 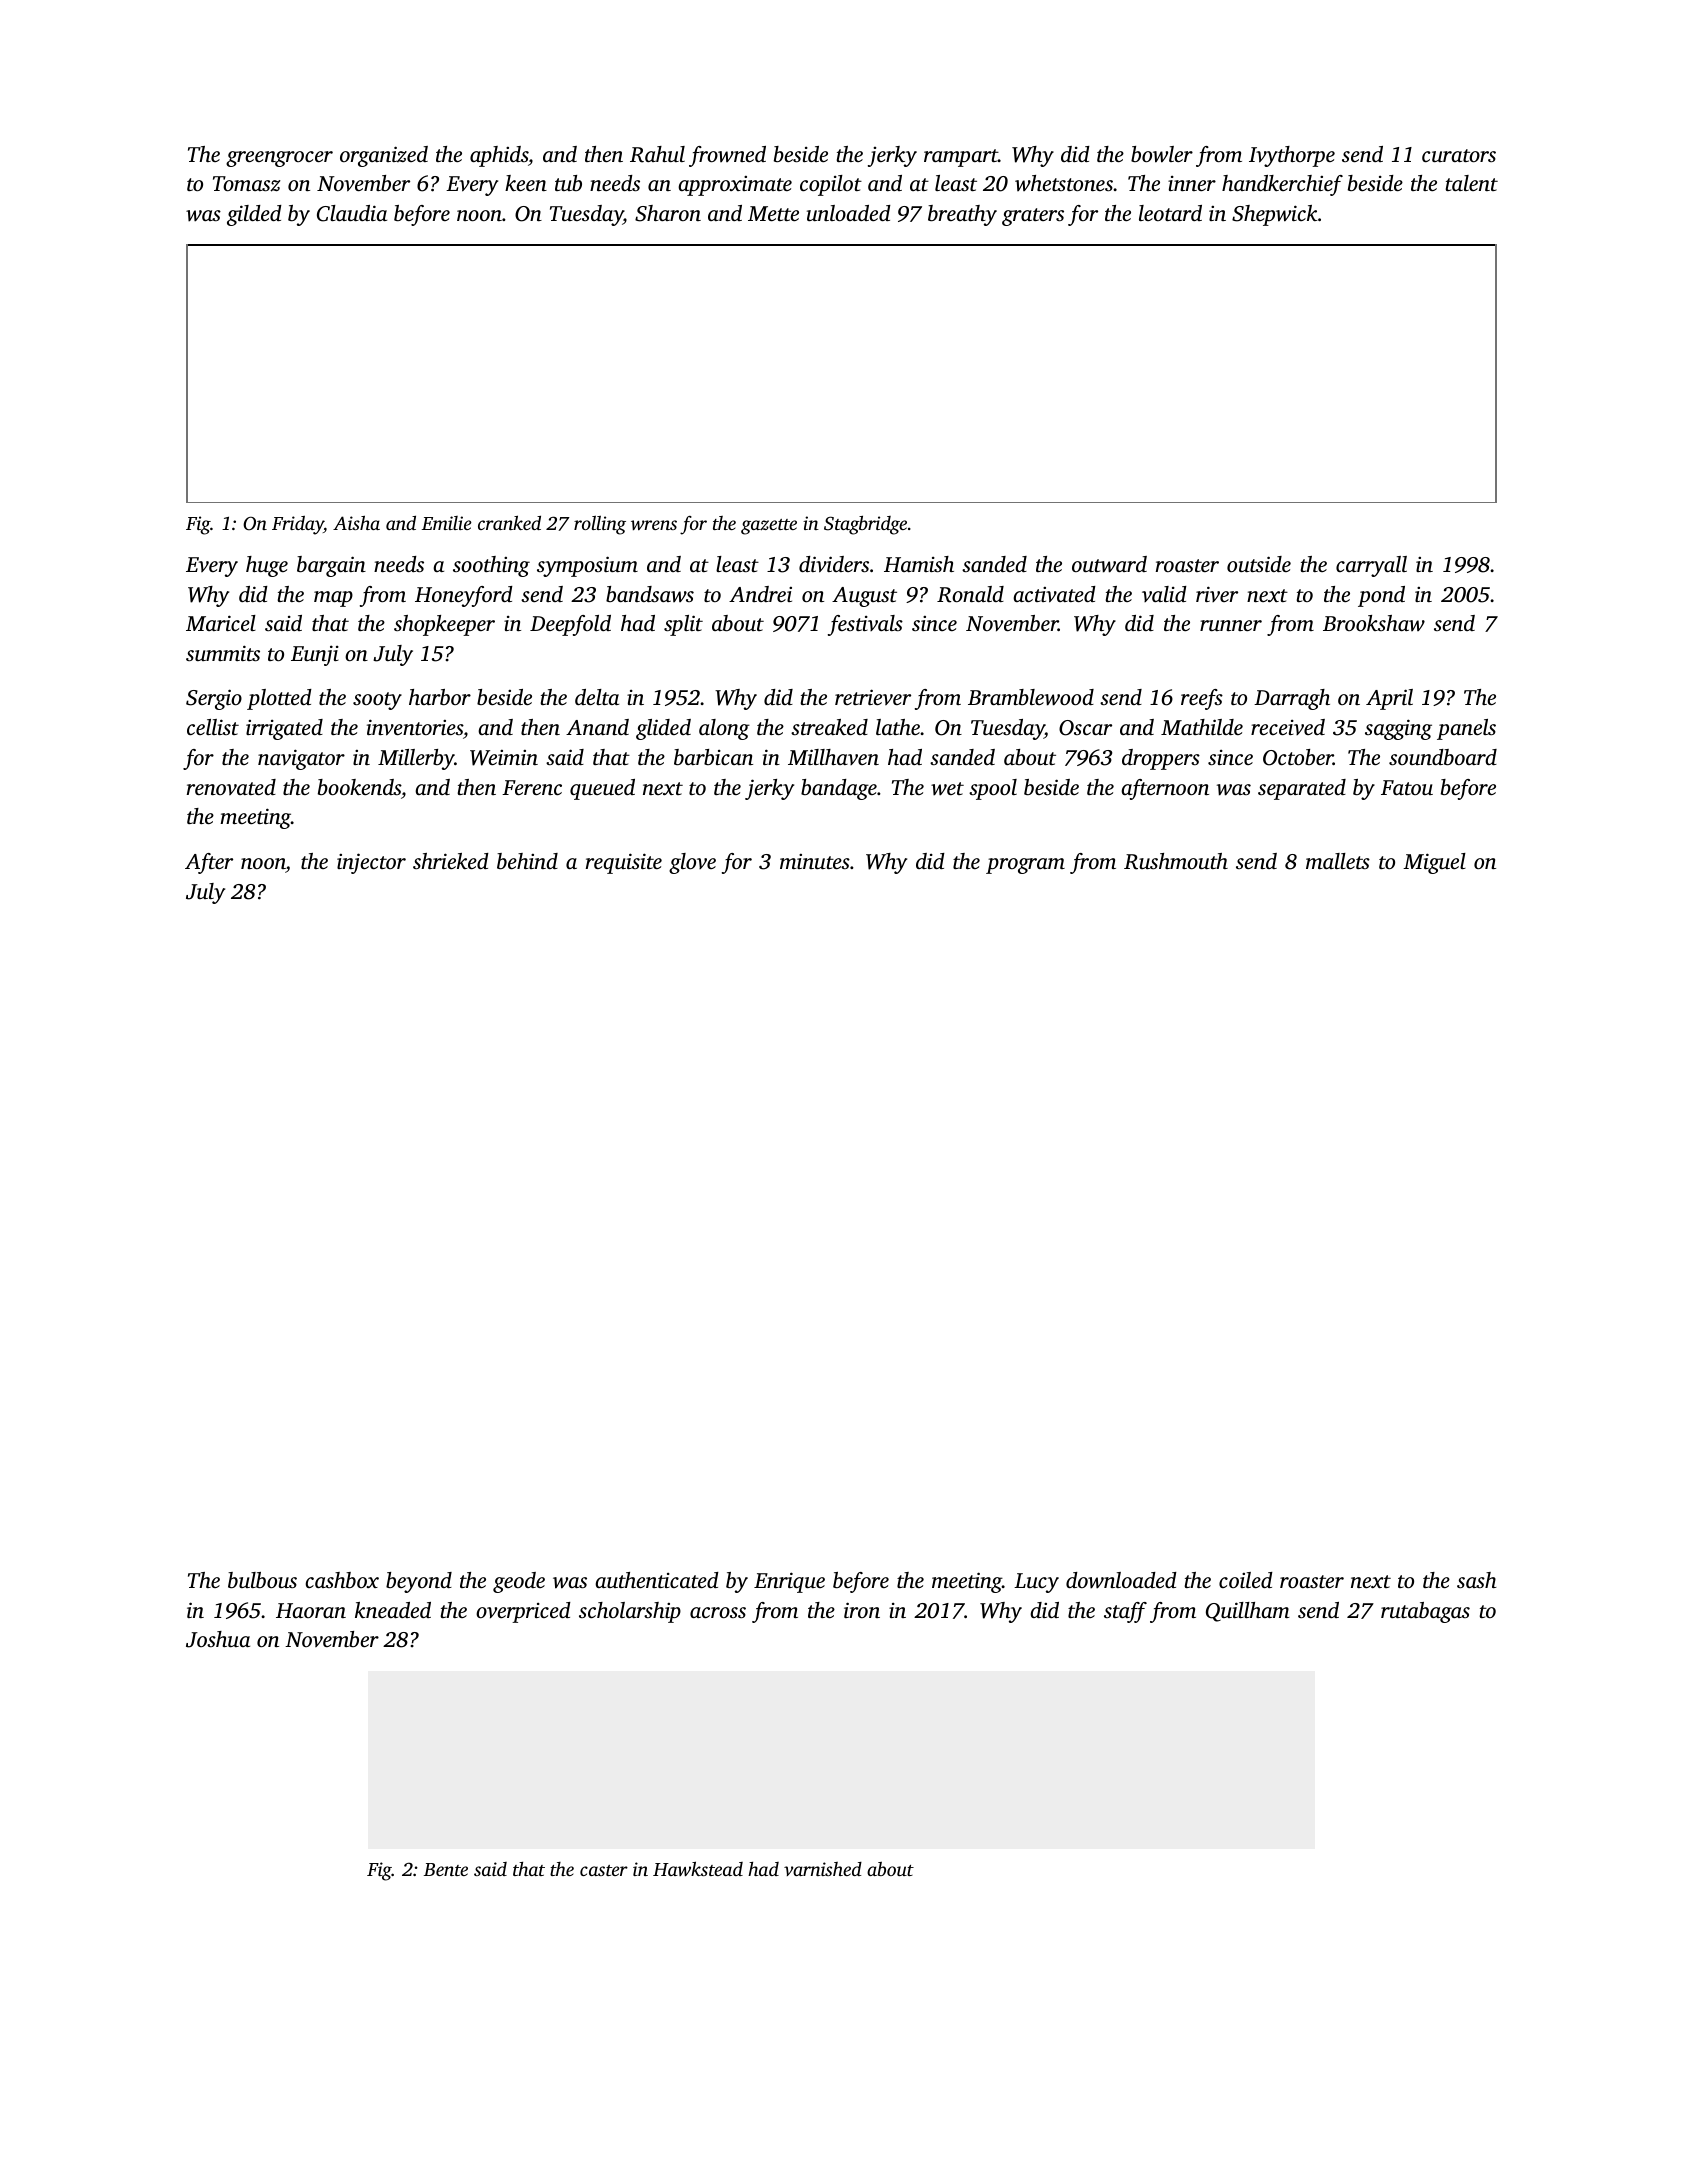 I want to click on renovated, so click(x=231, y=787).
